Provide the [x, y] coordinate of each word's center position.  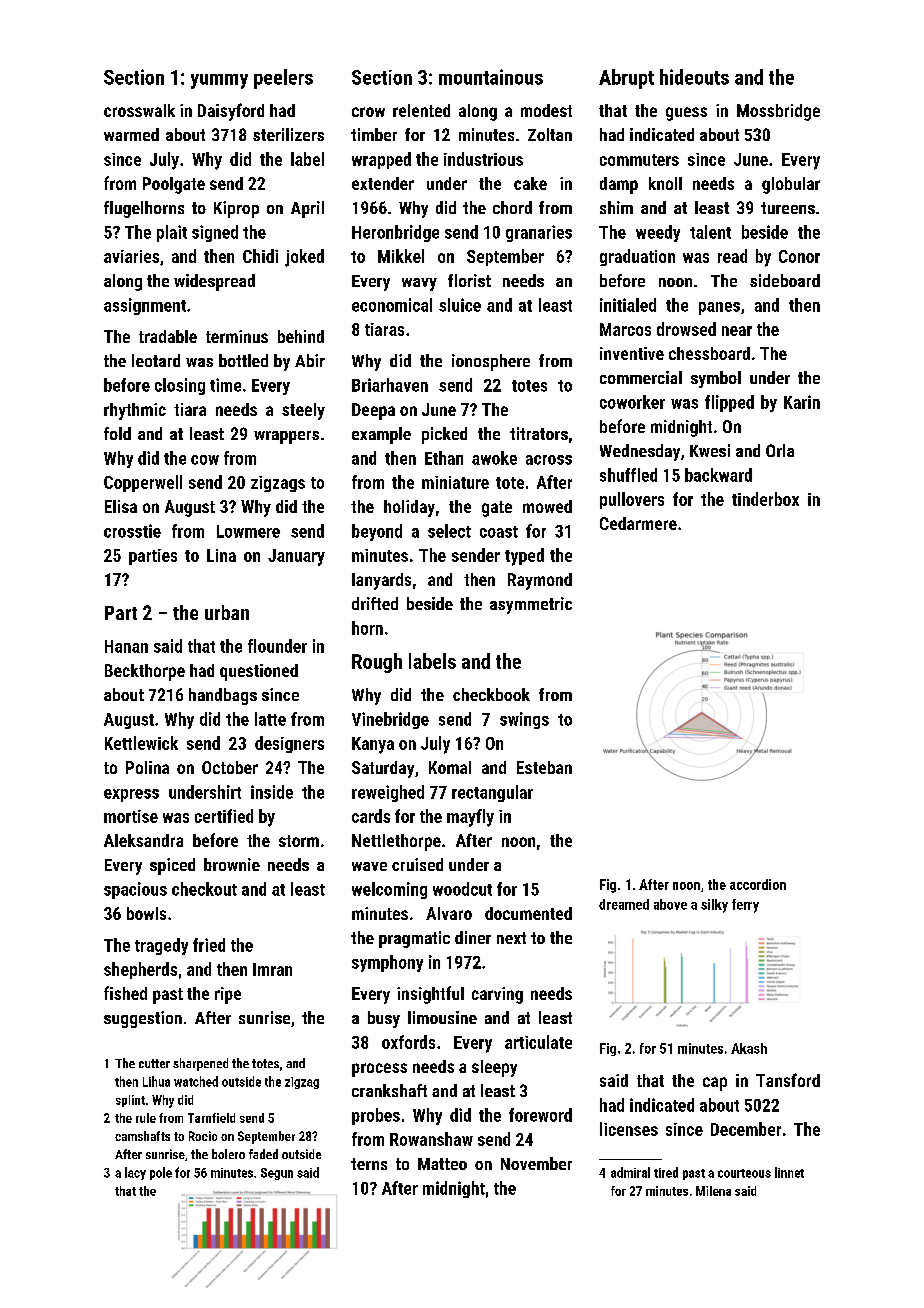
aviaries [131, 256]
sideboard [785, 280]
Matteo [442, 1164]
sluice [460, 305]
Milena [713, 1191]
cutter [154, 1063]
